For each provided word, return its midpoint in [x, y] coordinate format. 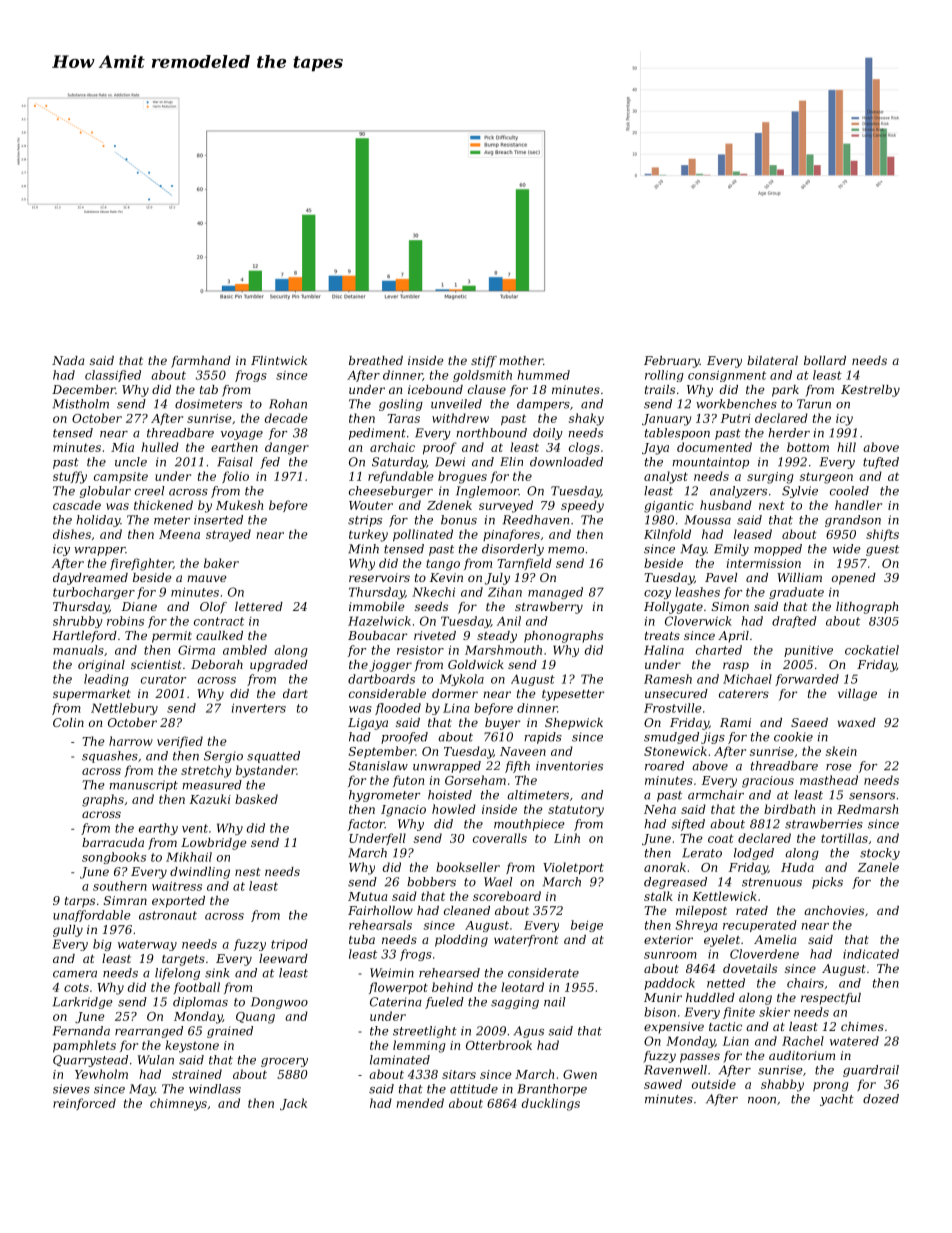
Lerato [702, 853]
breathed [376, 360]
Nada [68, 360]
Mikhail [189, 857]
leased [753, 534]
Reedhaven [536, 520]
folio [235, 477]
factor [366, 825]
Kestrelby [870, 391]
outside [714, 1084]
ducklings [551, 1104]
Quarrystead [90, 1061]
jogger [390, 666]
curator [163, 679]
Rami [735, 722]
